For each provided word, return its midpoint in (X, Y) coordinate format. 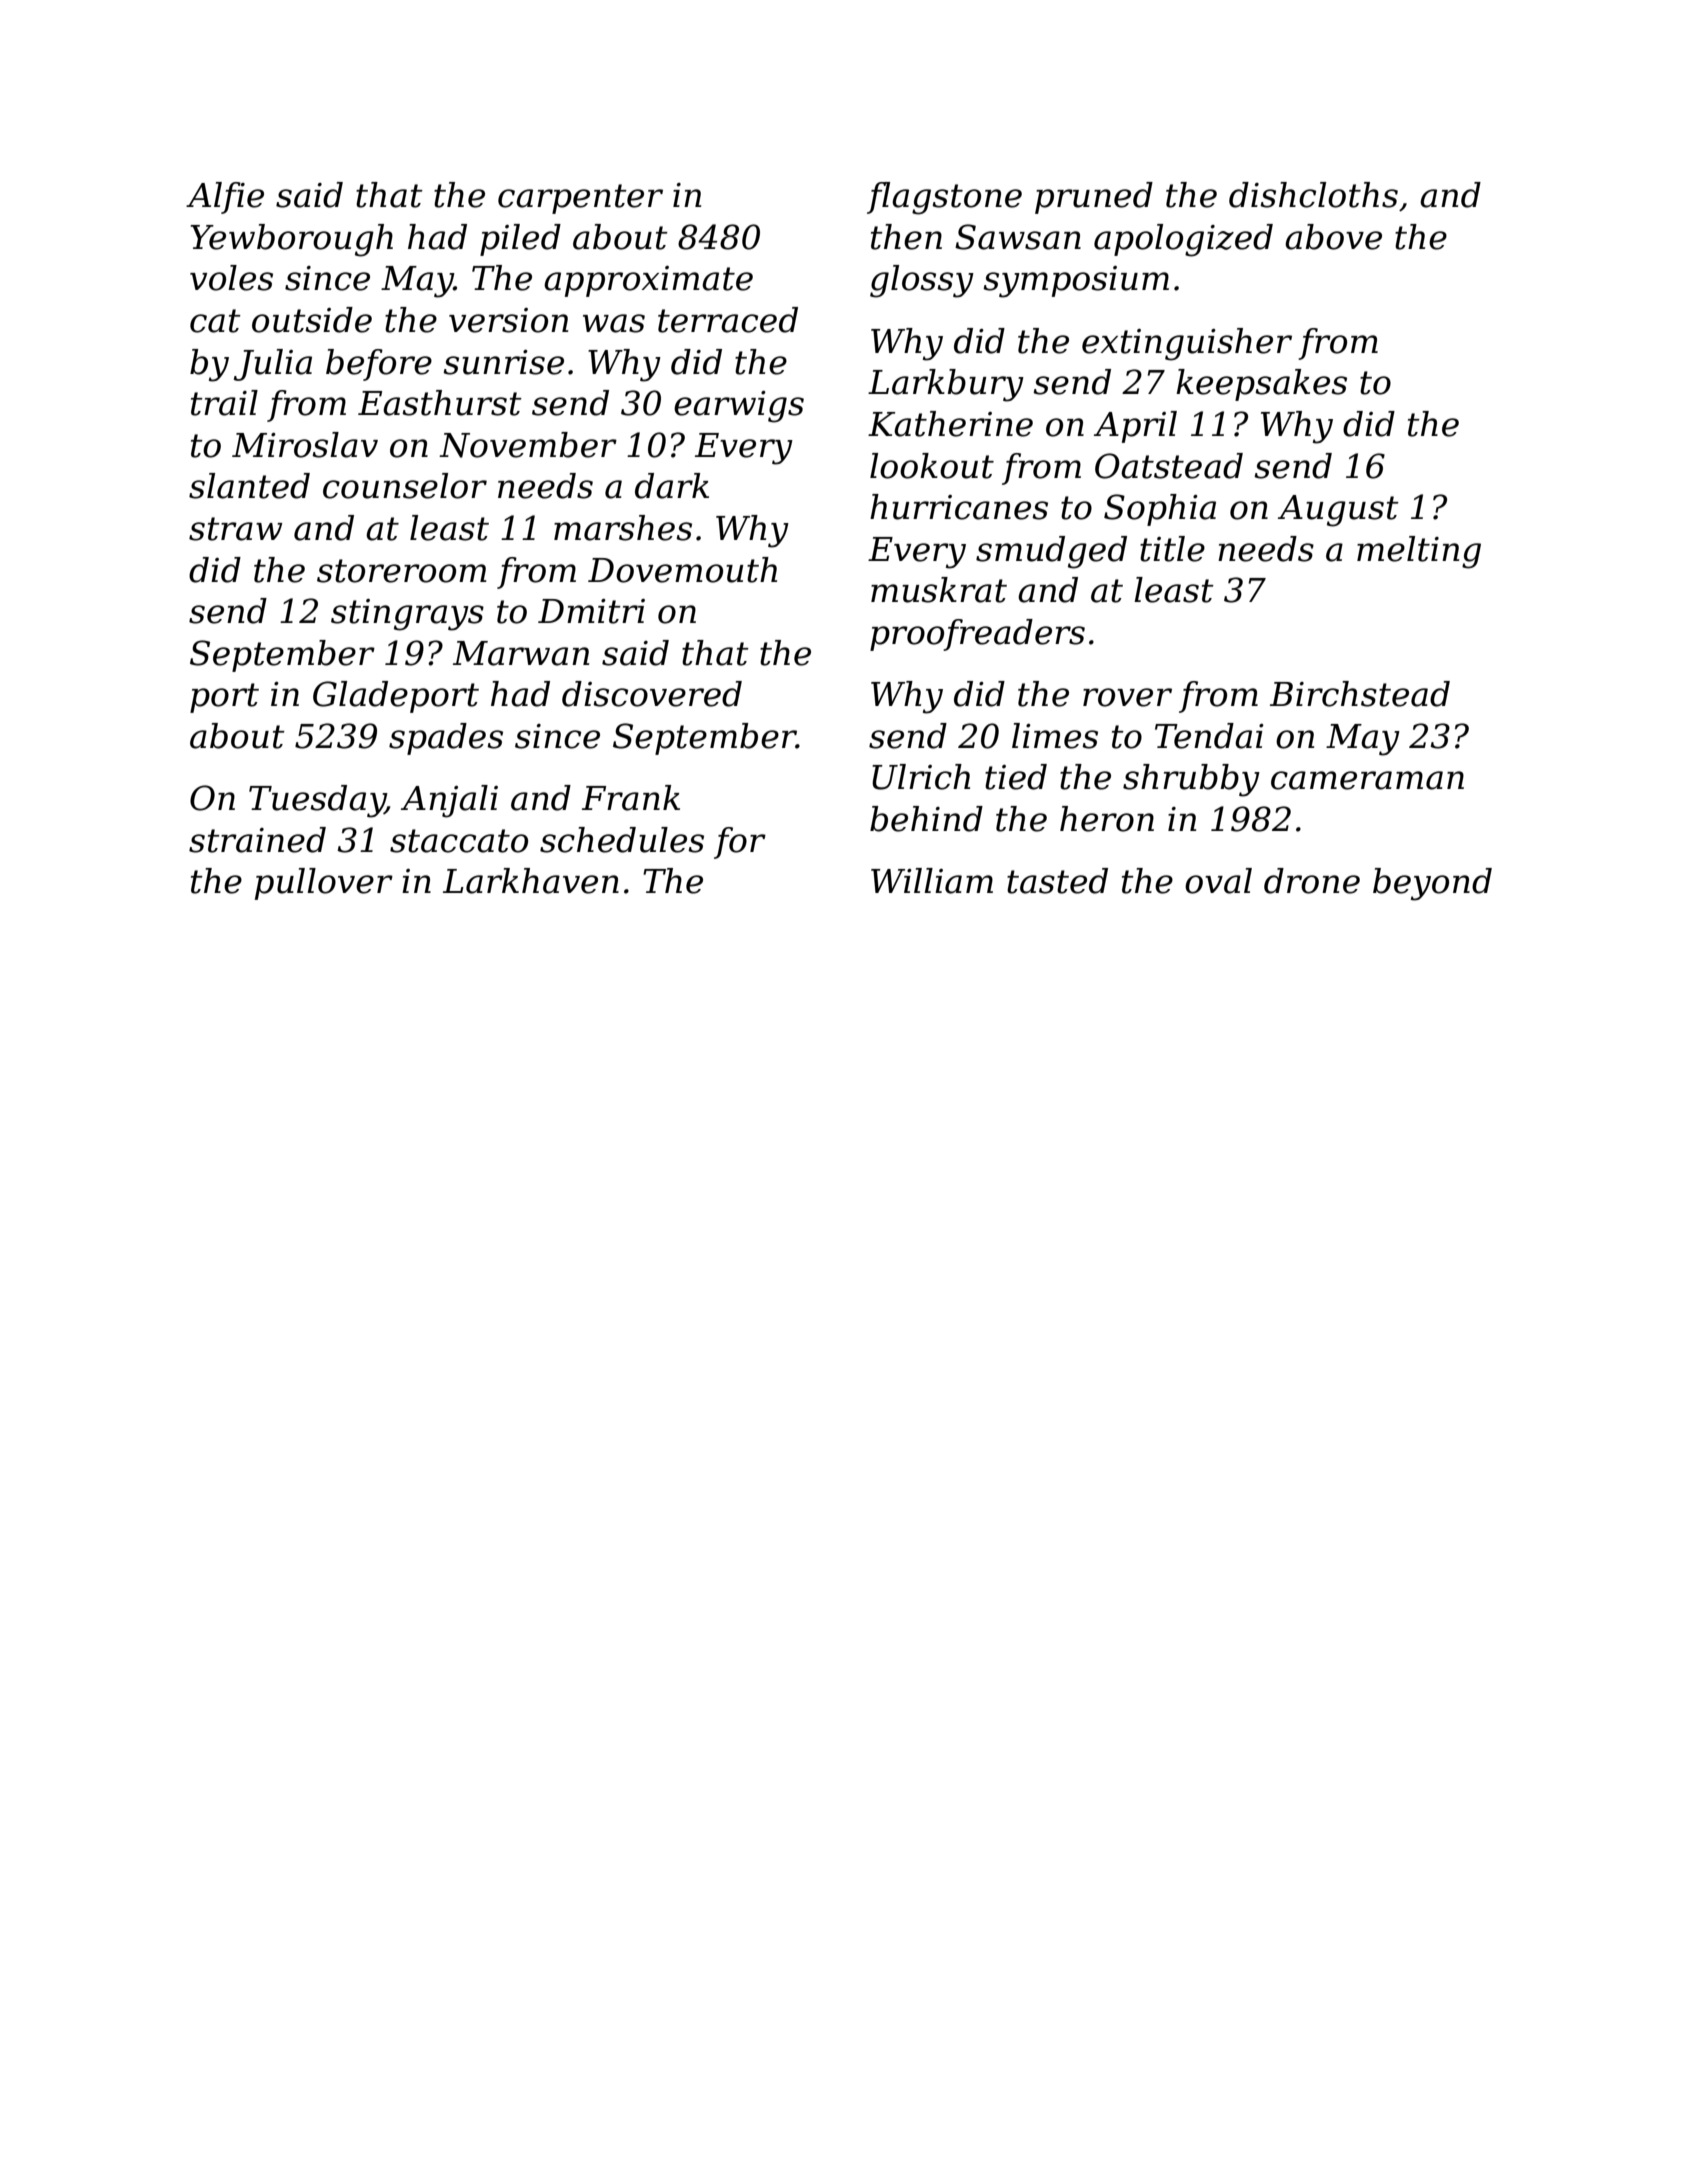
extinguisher (1187, 344)
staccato (459, 841)
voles (231, 278)
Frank (631, 798)
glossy (922, 281)
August (1338, 511)
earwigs (739, 407)
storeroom (401, 571)
